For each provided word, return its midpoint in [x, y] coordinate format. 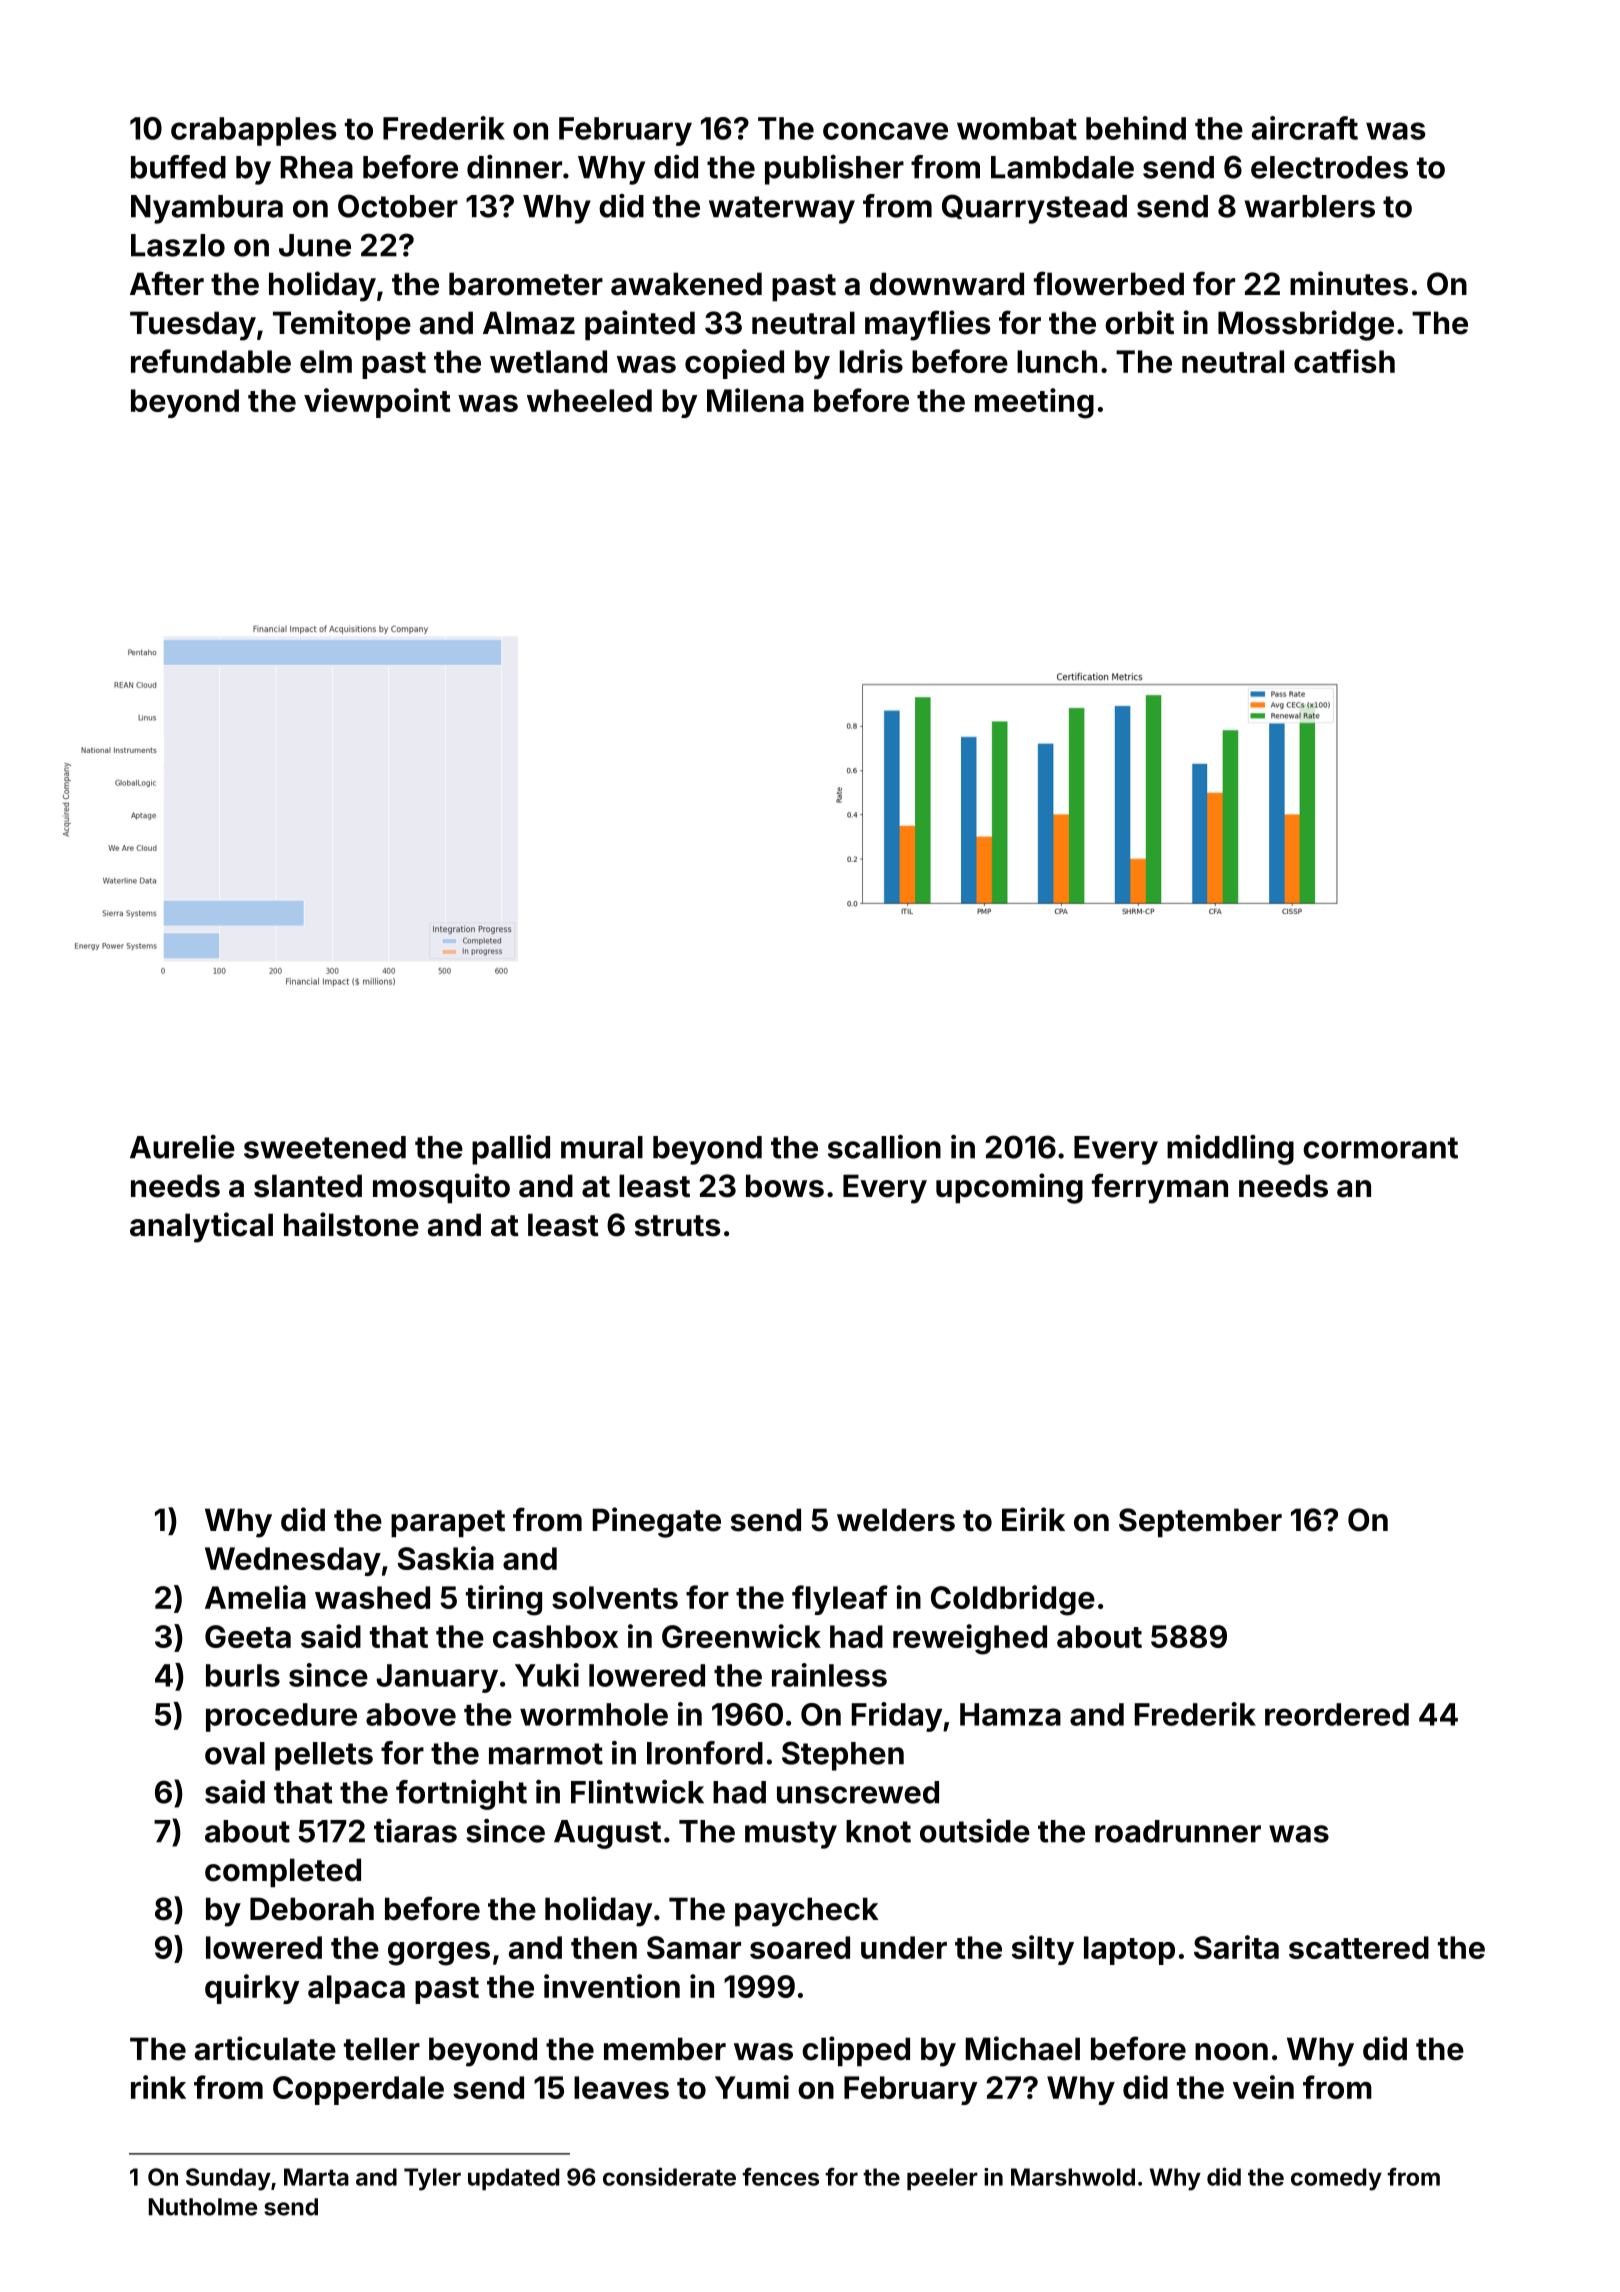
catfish [1344, 361]
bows [785, 1186]
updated [513, 2179]
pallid [511, 1150]
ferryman [1160, 1188]
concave [885, 131]
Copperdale [358, 2090]
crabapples [253, 131]
